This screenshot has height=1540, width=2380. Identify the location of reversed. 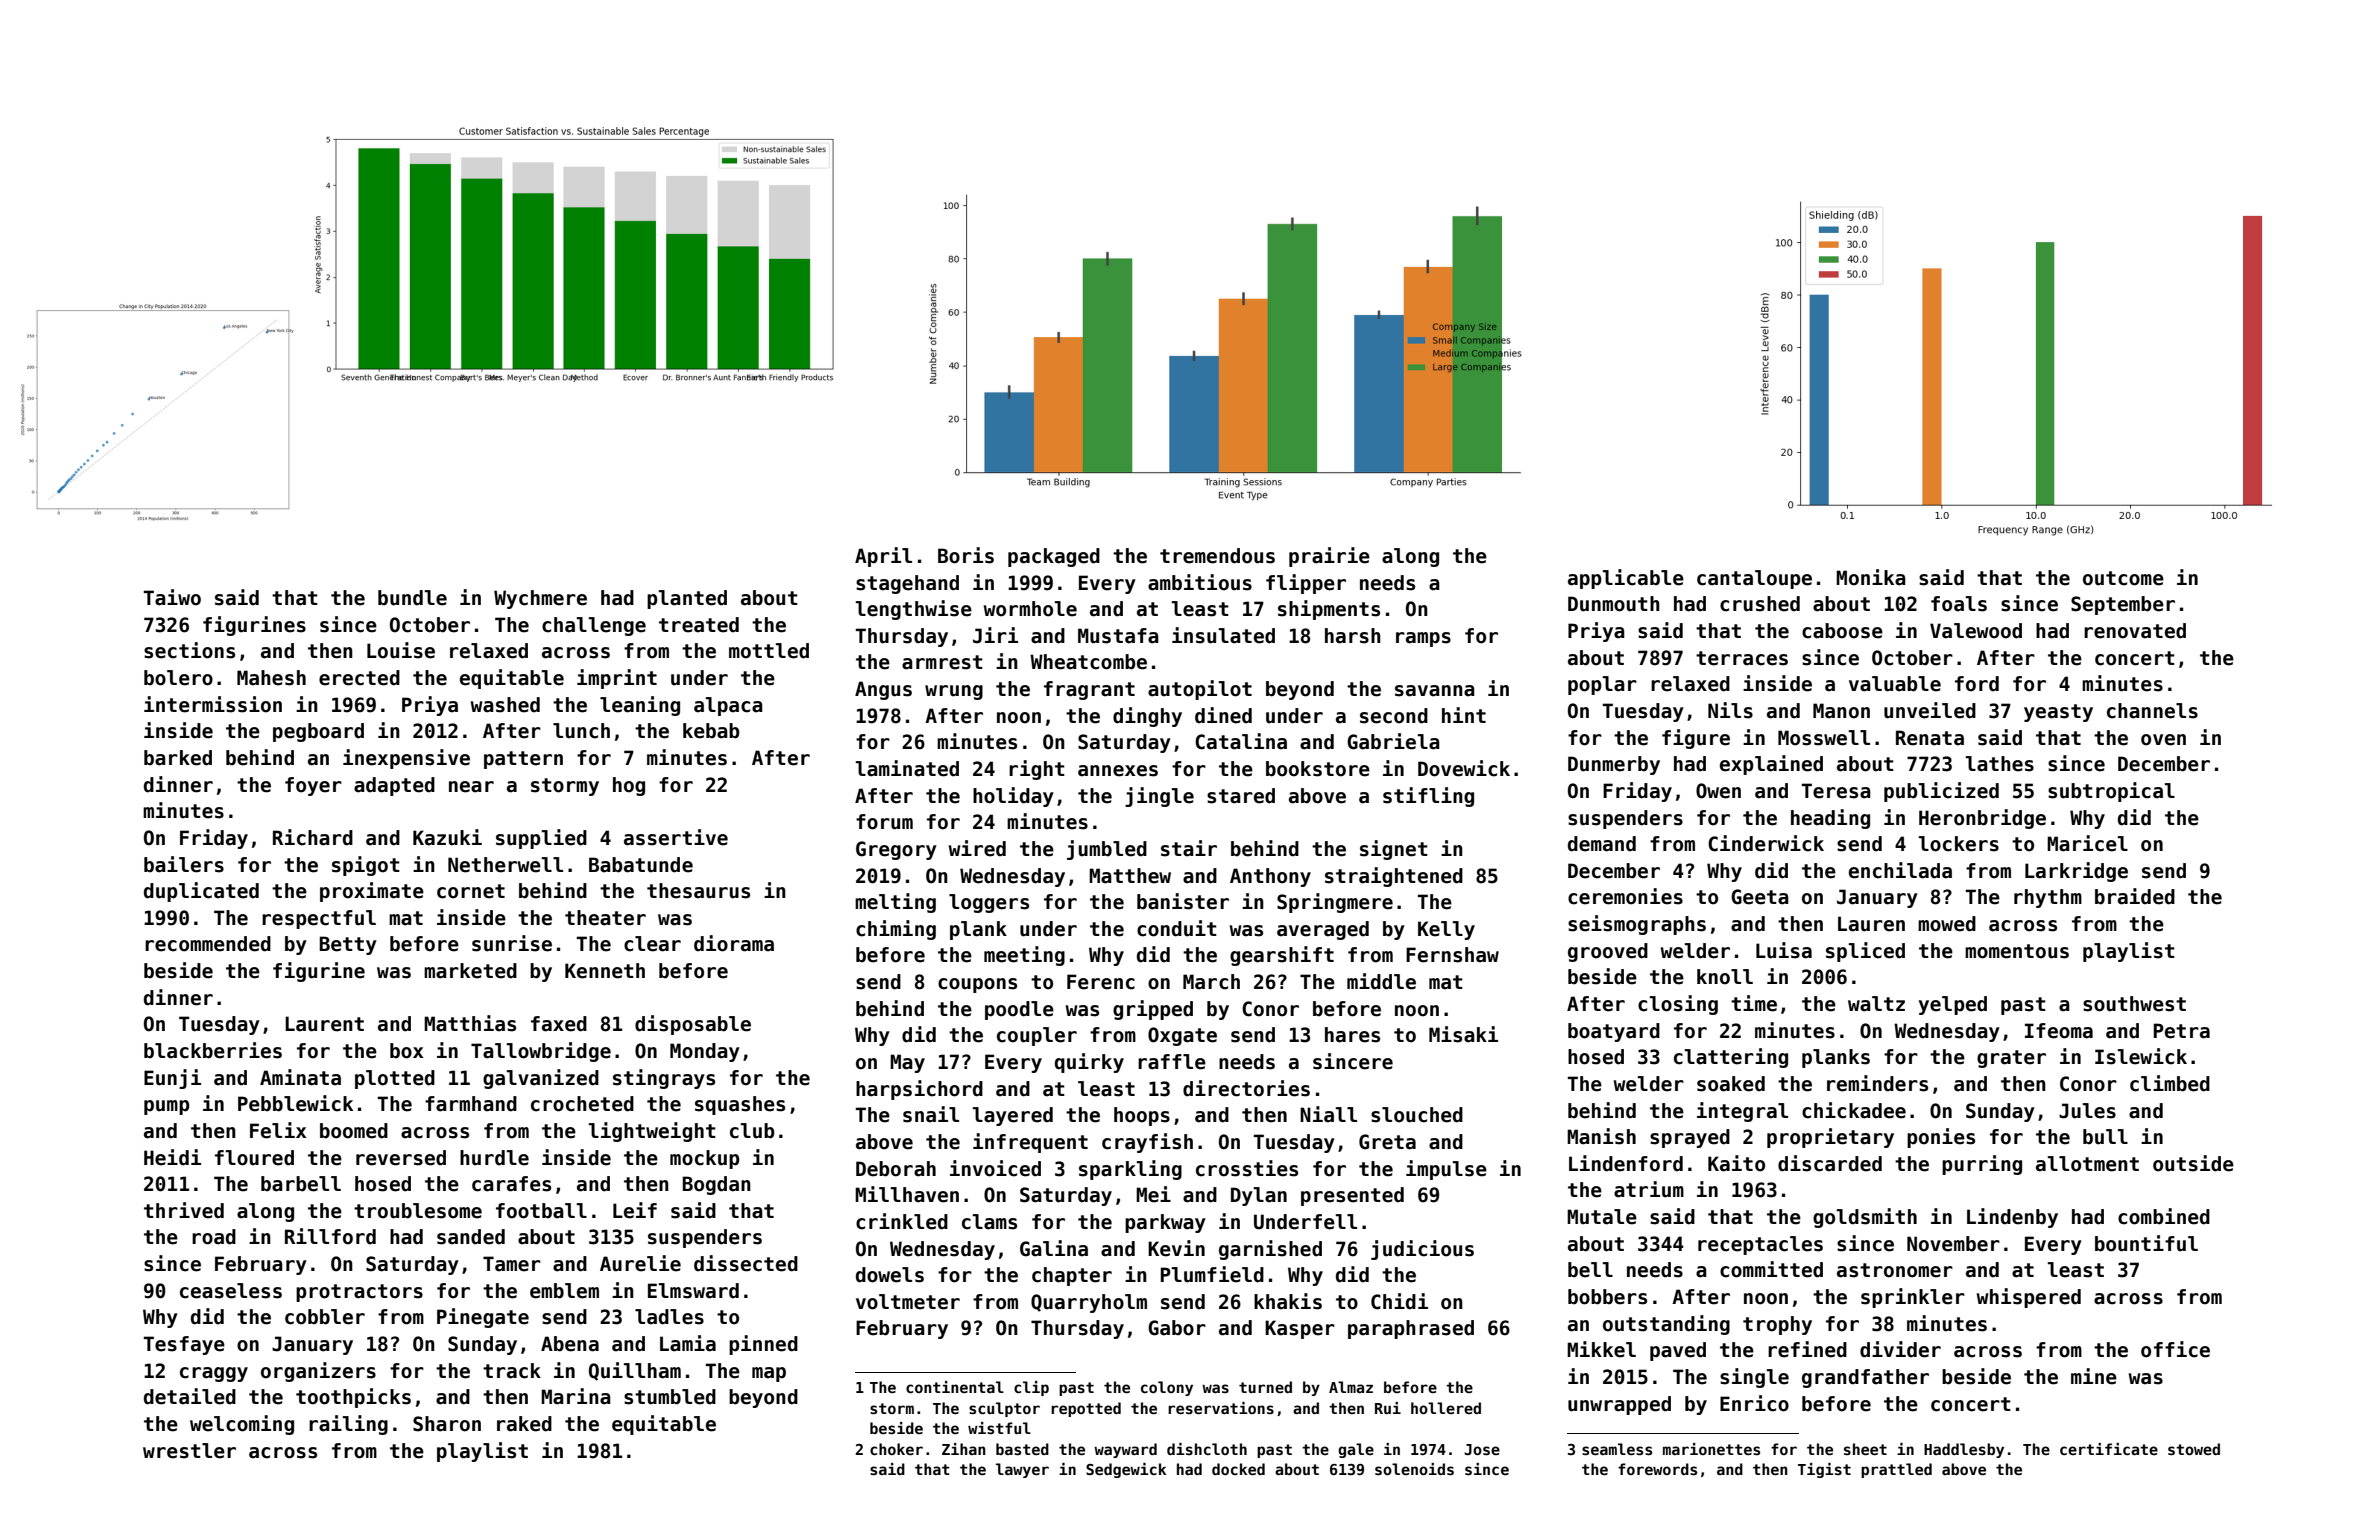
(401, 1158).
